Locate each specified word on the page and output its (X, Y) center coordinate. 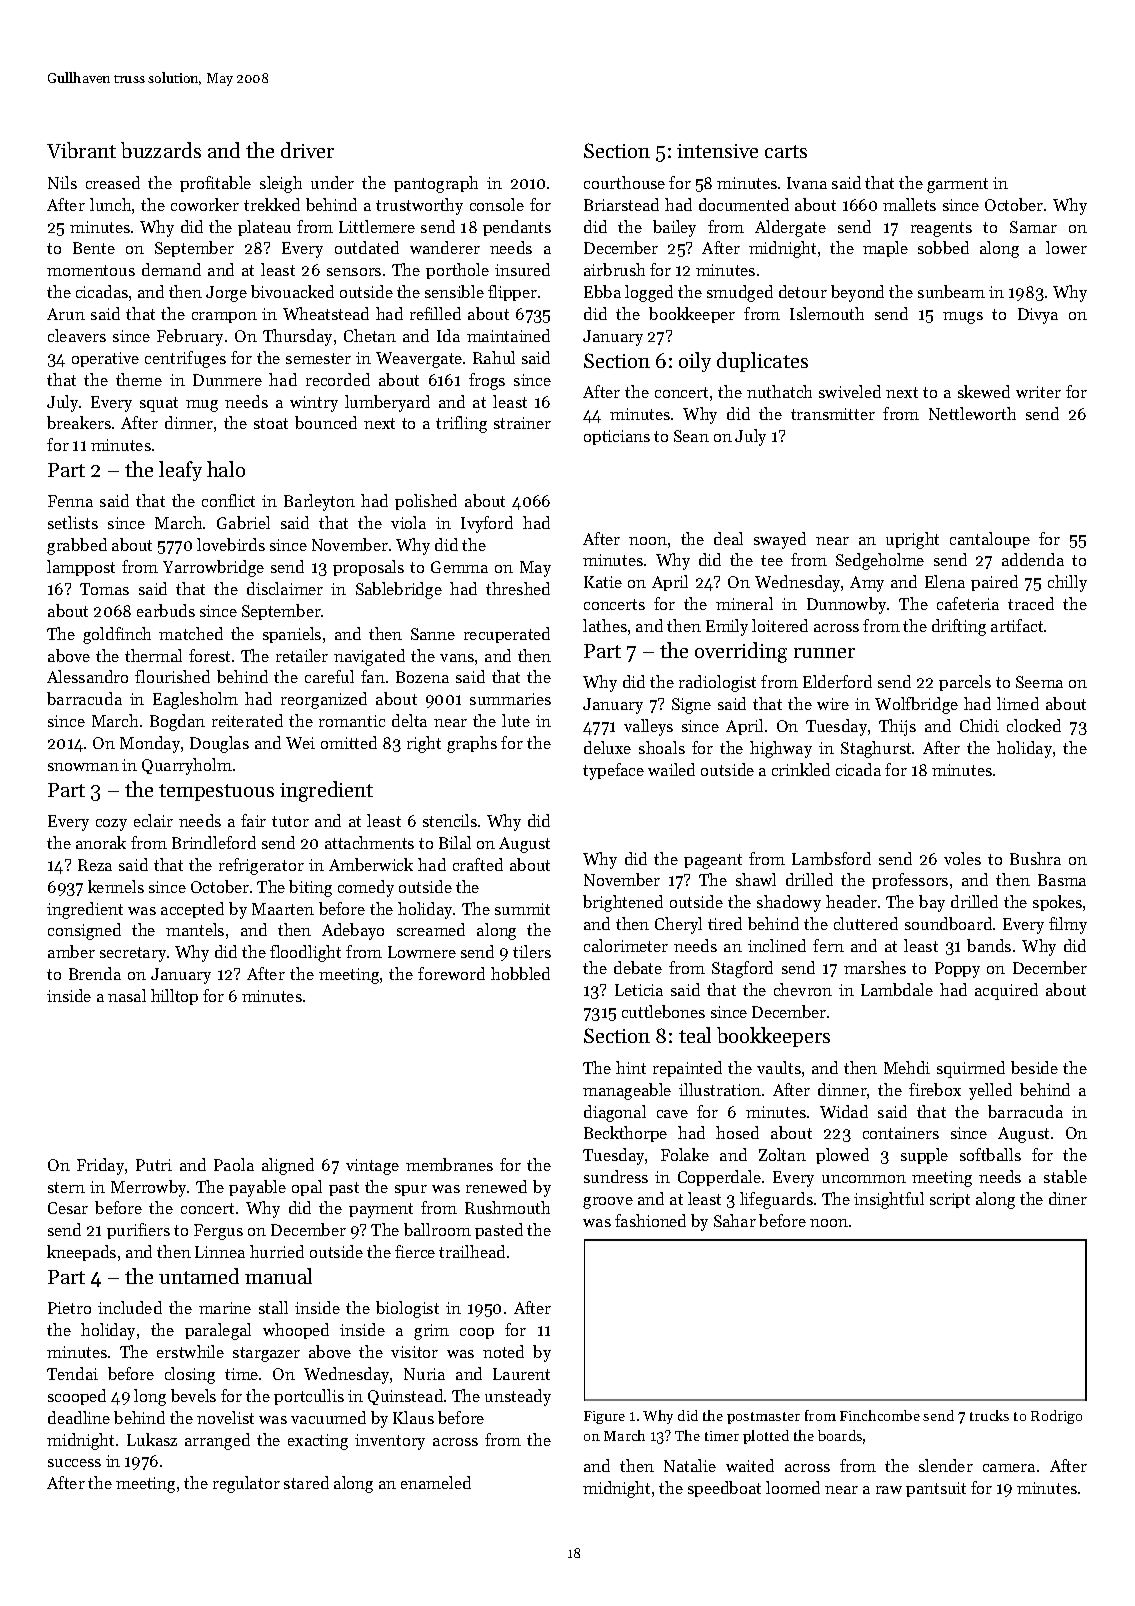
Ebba (602, 291)
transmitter (833, 414)
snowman (83, 767)
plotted (766, 1437)
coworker (205, 204)
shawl (756, 879)
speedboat (724, 1489)
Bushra (1035, 858)
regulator (246, 1484)
